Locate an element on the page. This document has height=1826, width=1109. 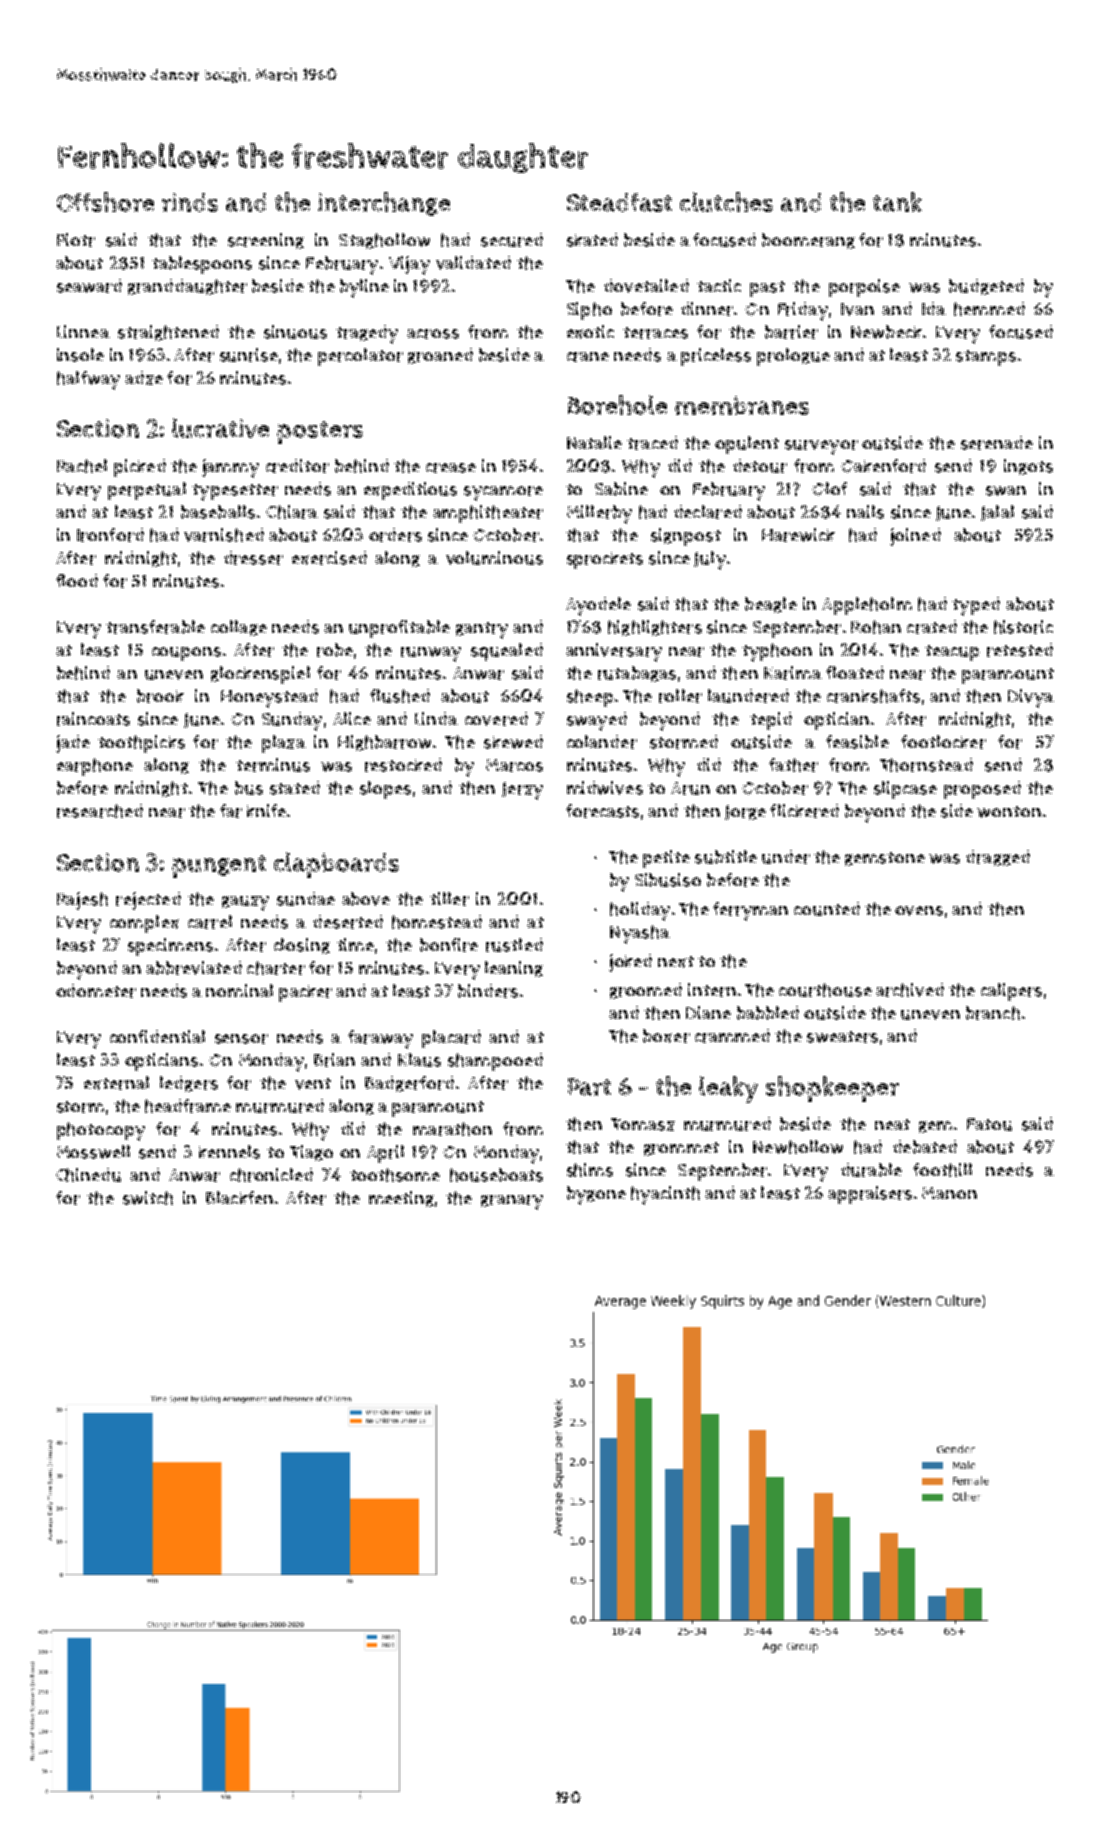
petite is located at coordinates (666, 859).
